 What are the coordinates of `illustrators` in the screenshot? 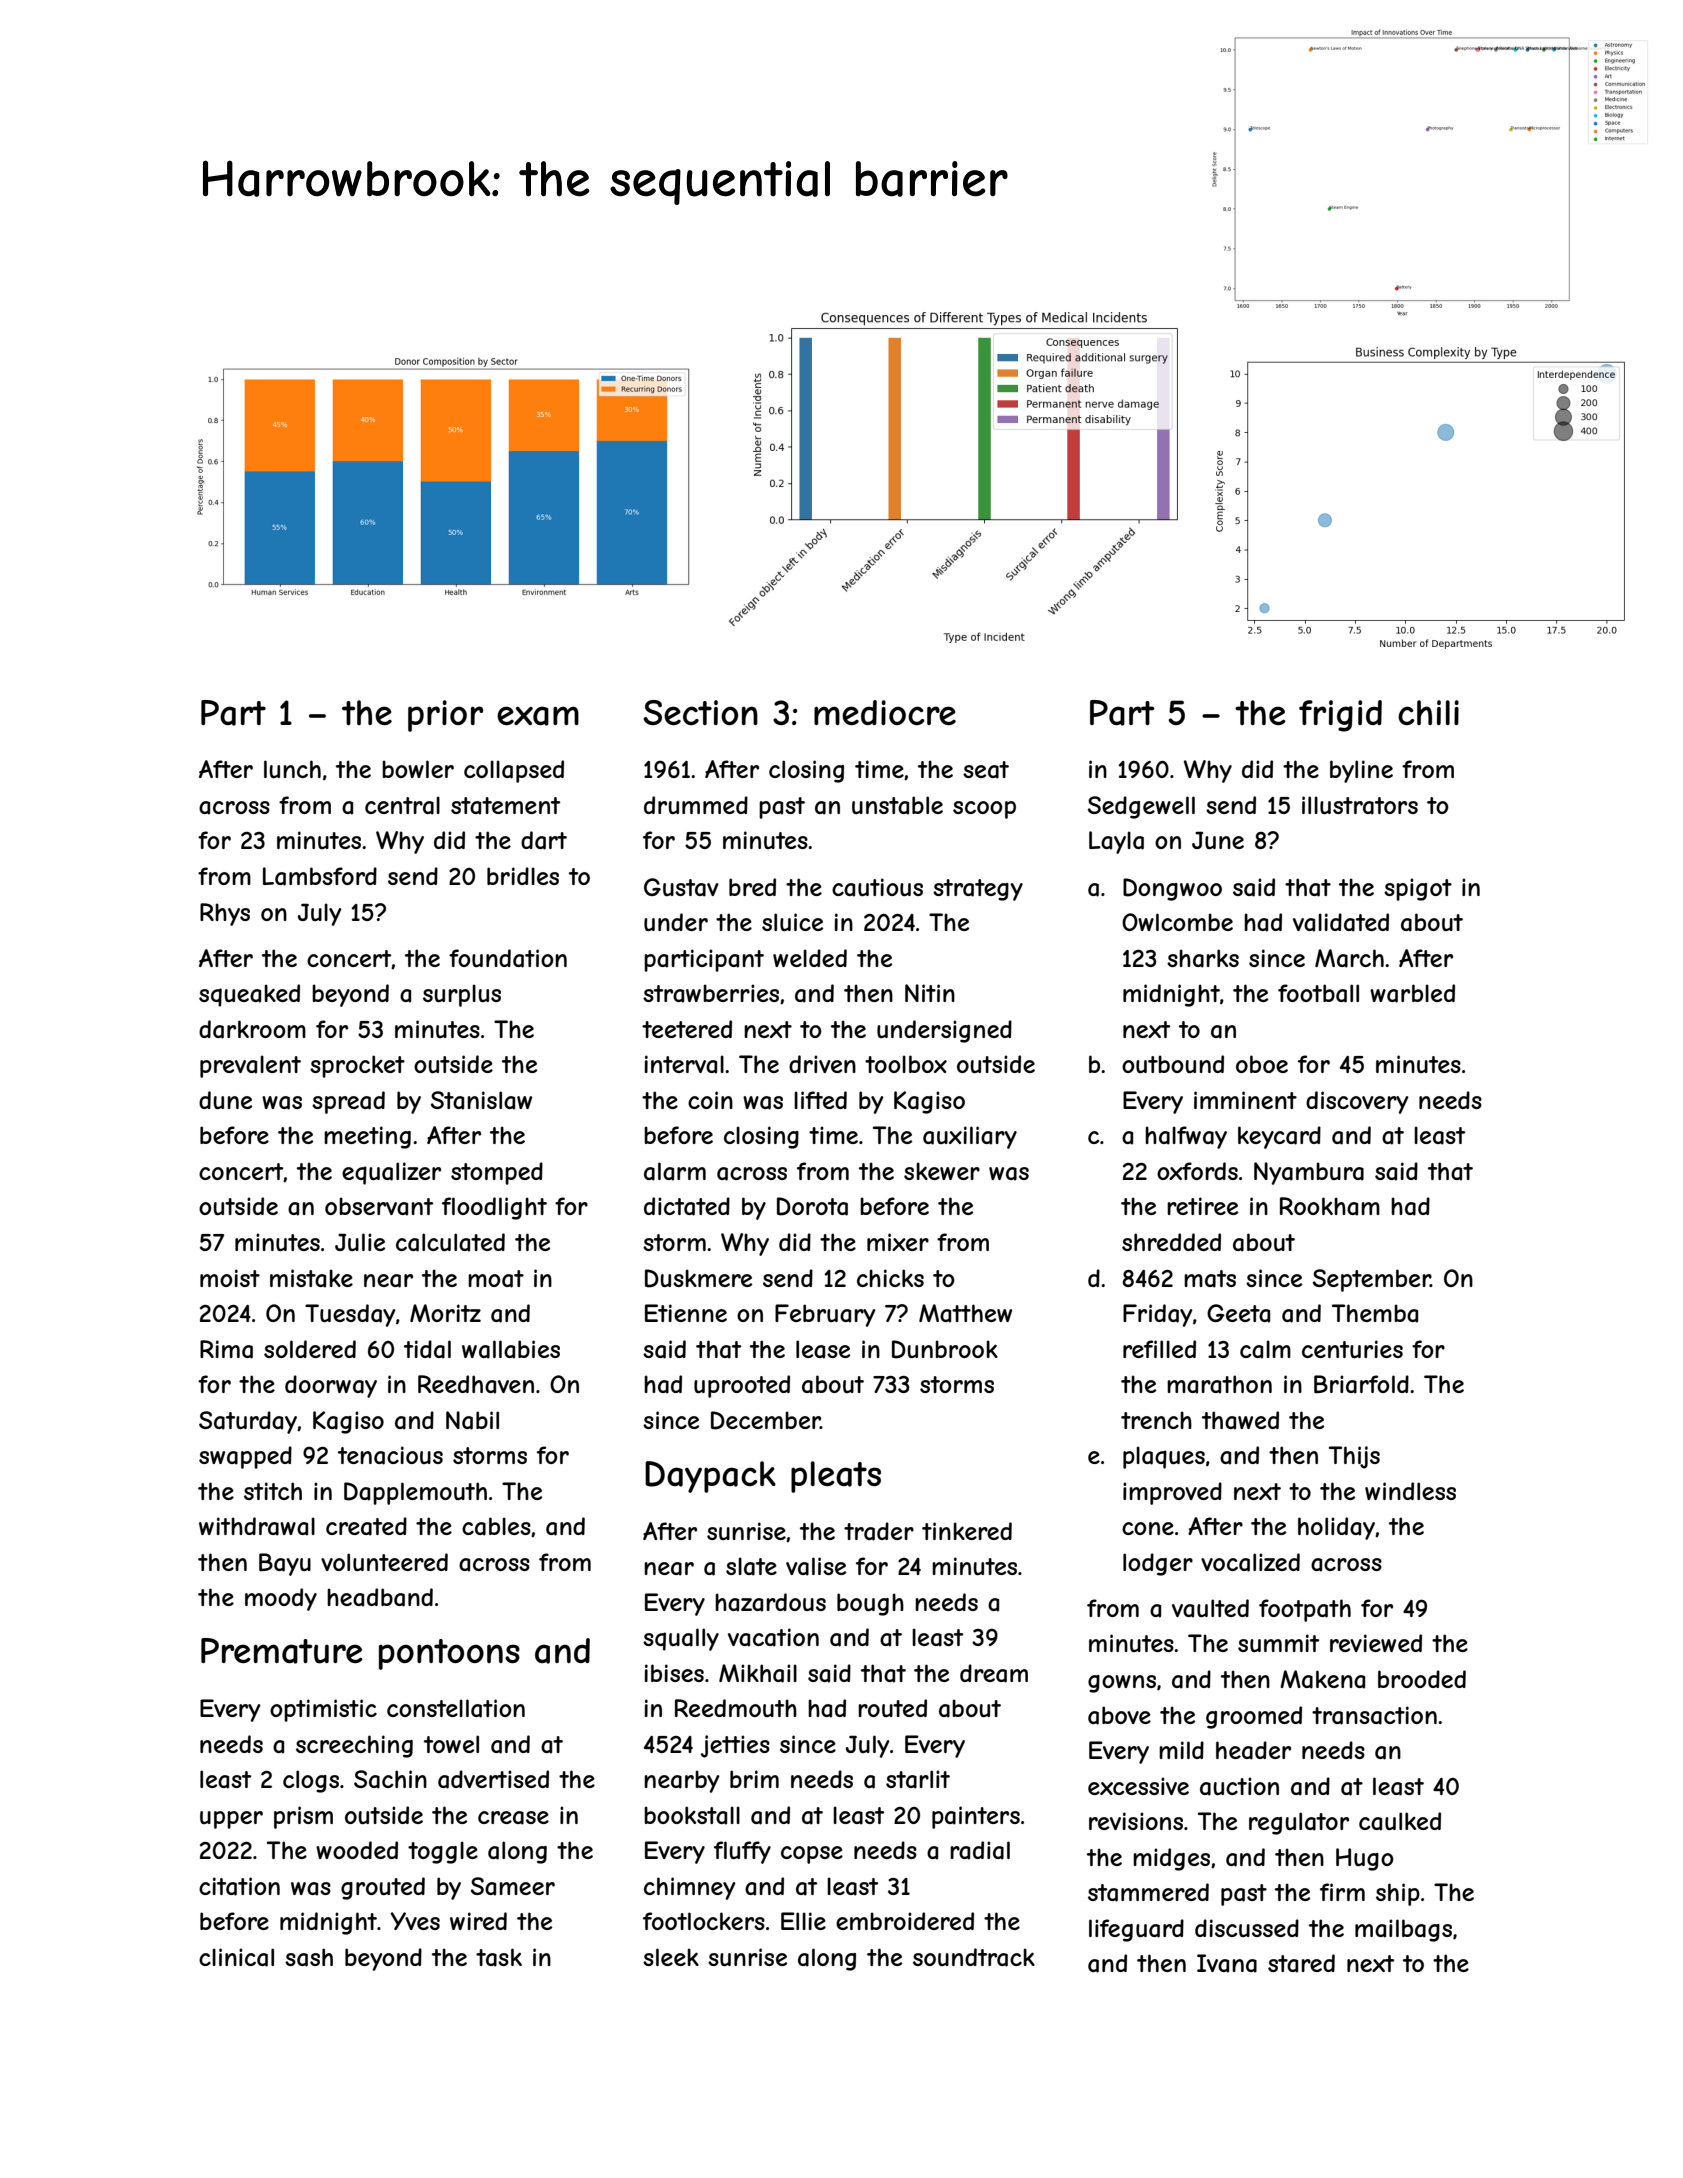 It's located at (1360, 805).
